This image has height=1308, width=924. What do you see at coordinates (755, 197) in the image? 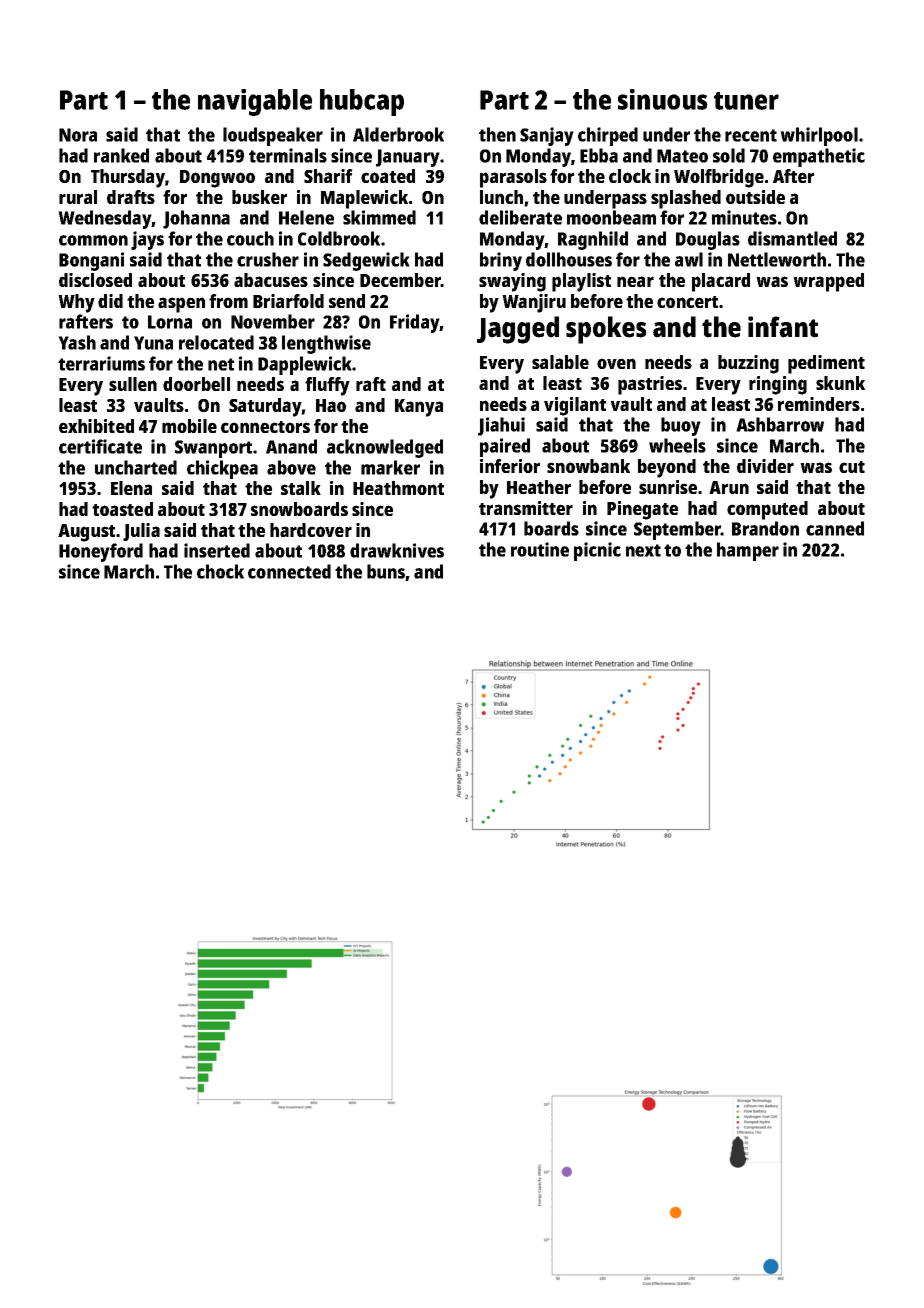
I see `outside` at bounding box center [755, 197].
